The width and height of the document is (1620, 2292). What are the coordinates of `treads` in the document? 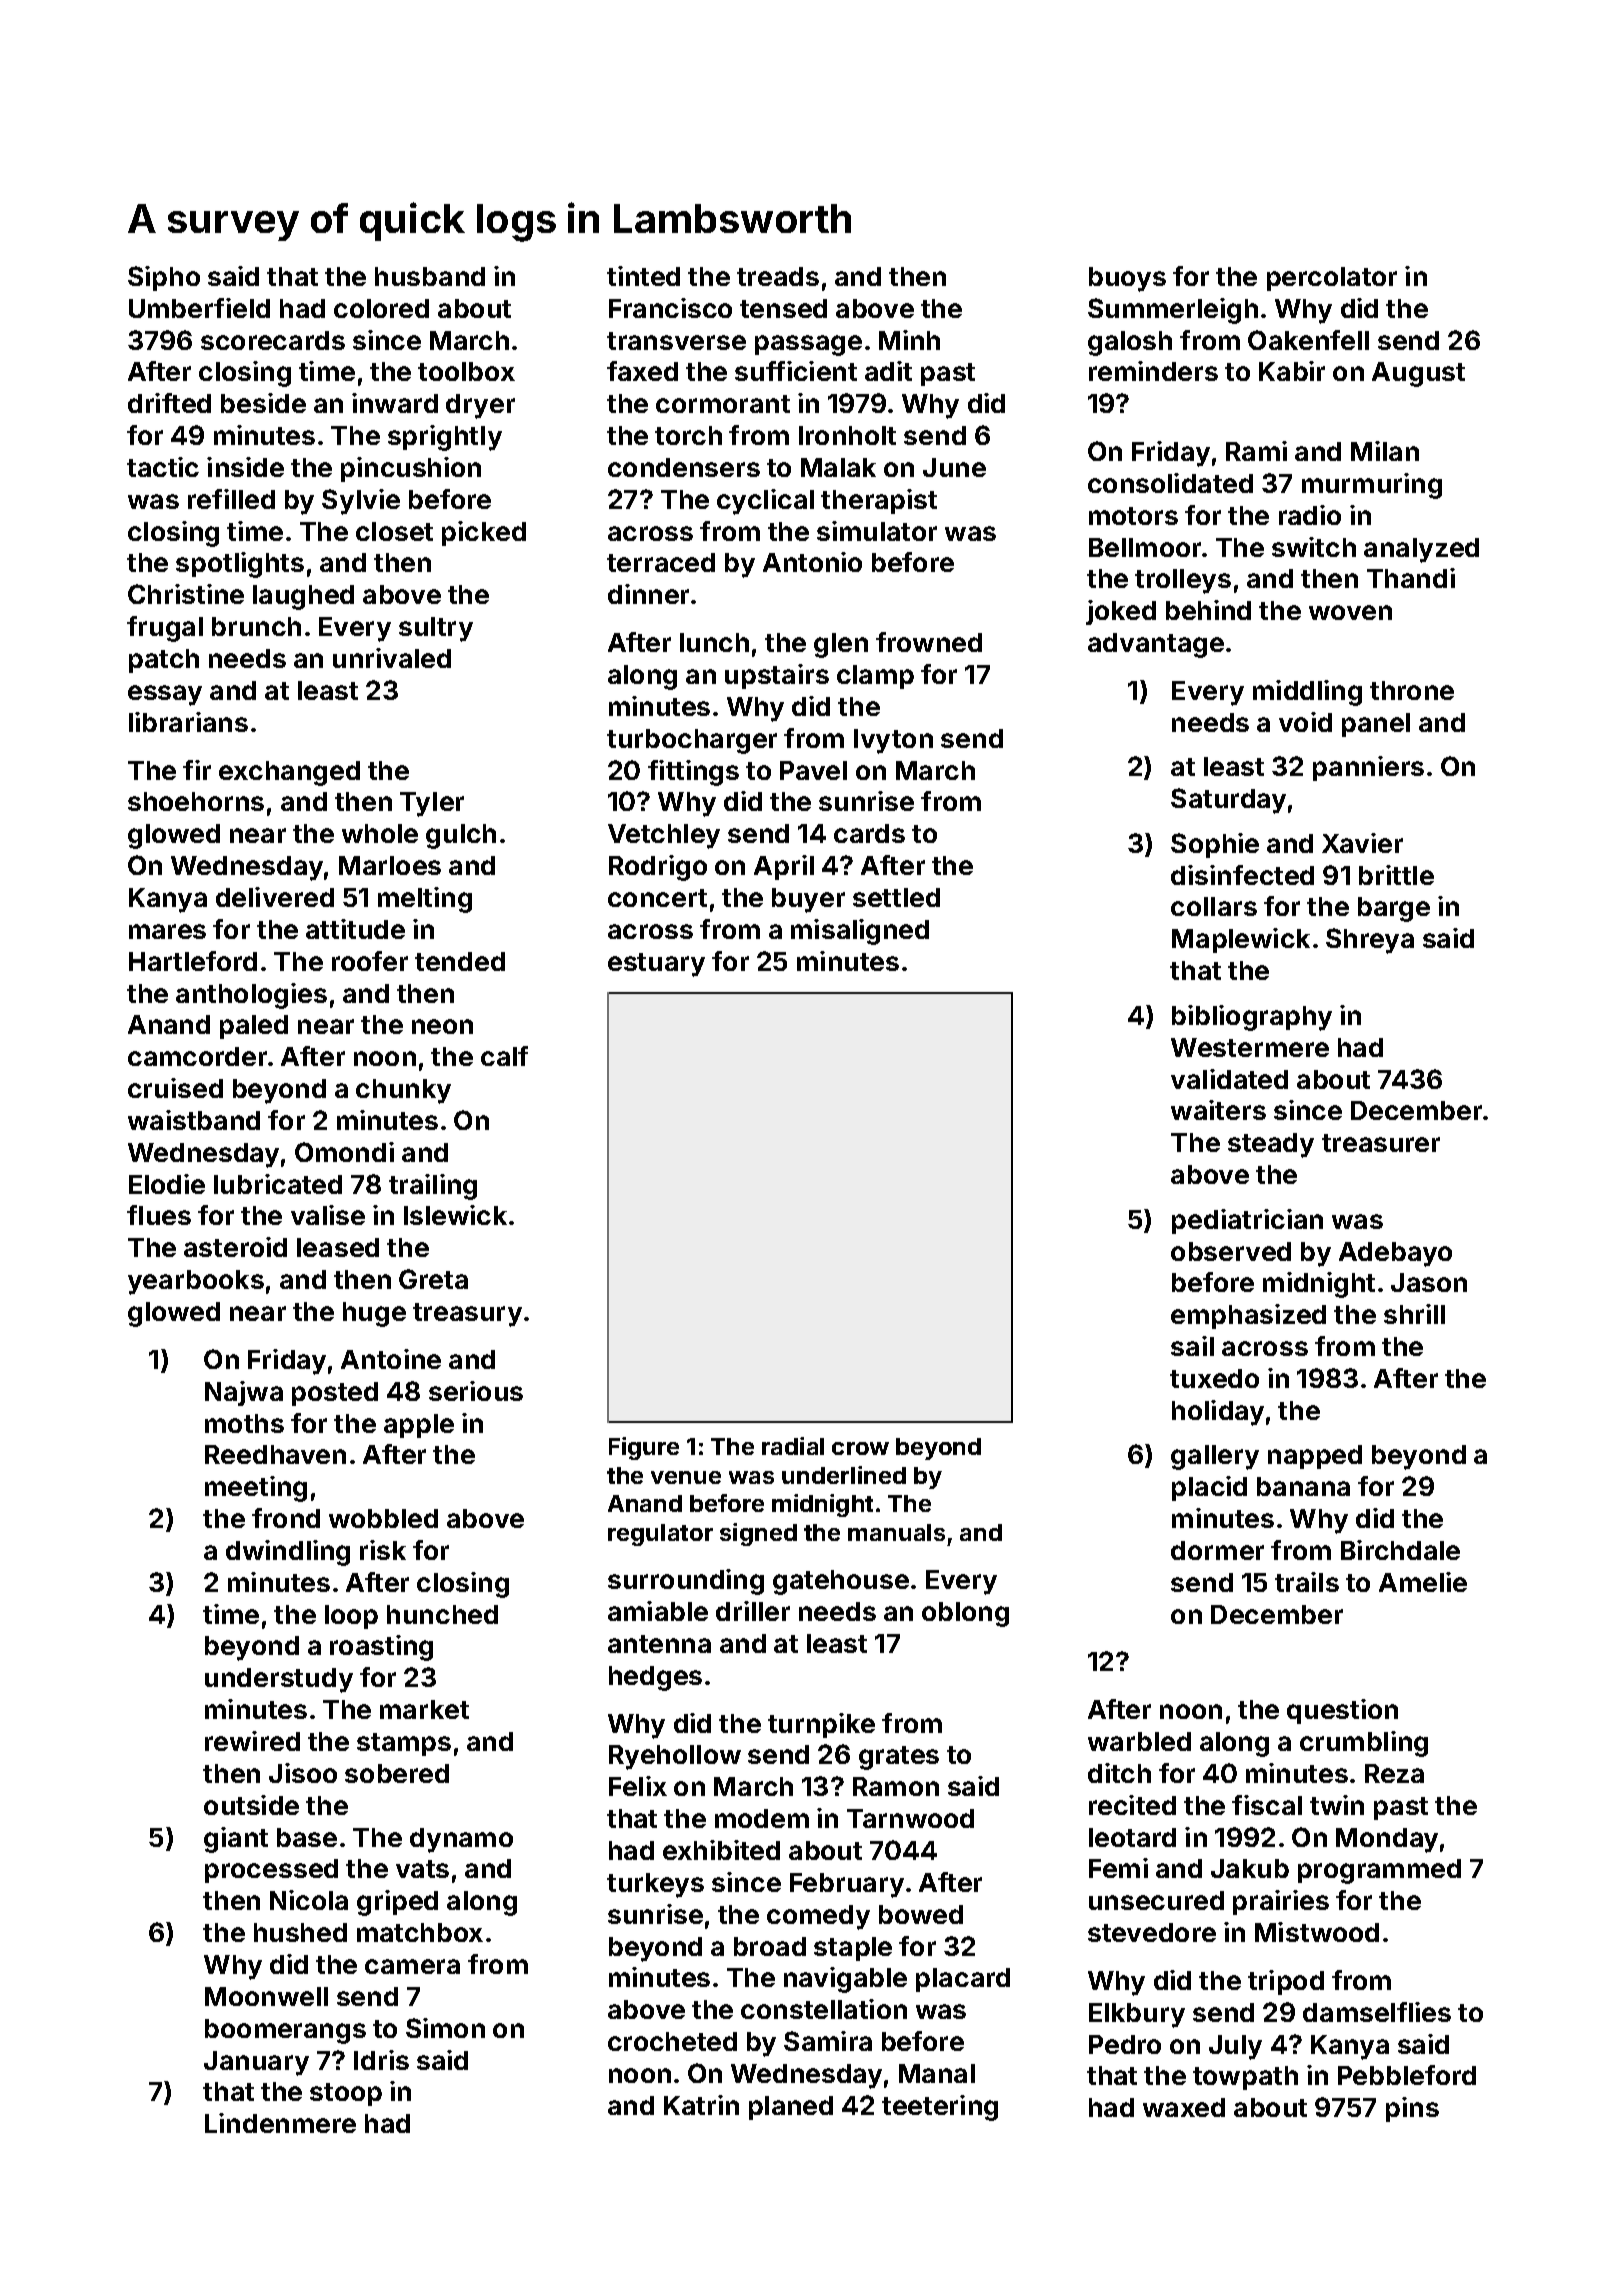 It's located at (778, 276).
